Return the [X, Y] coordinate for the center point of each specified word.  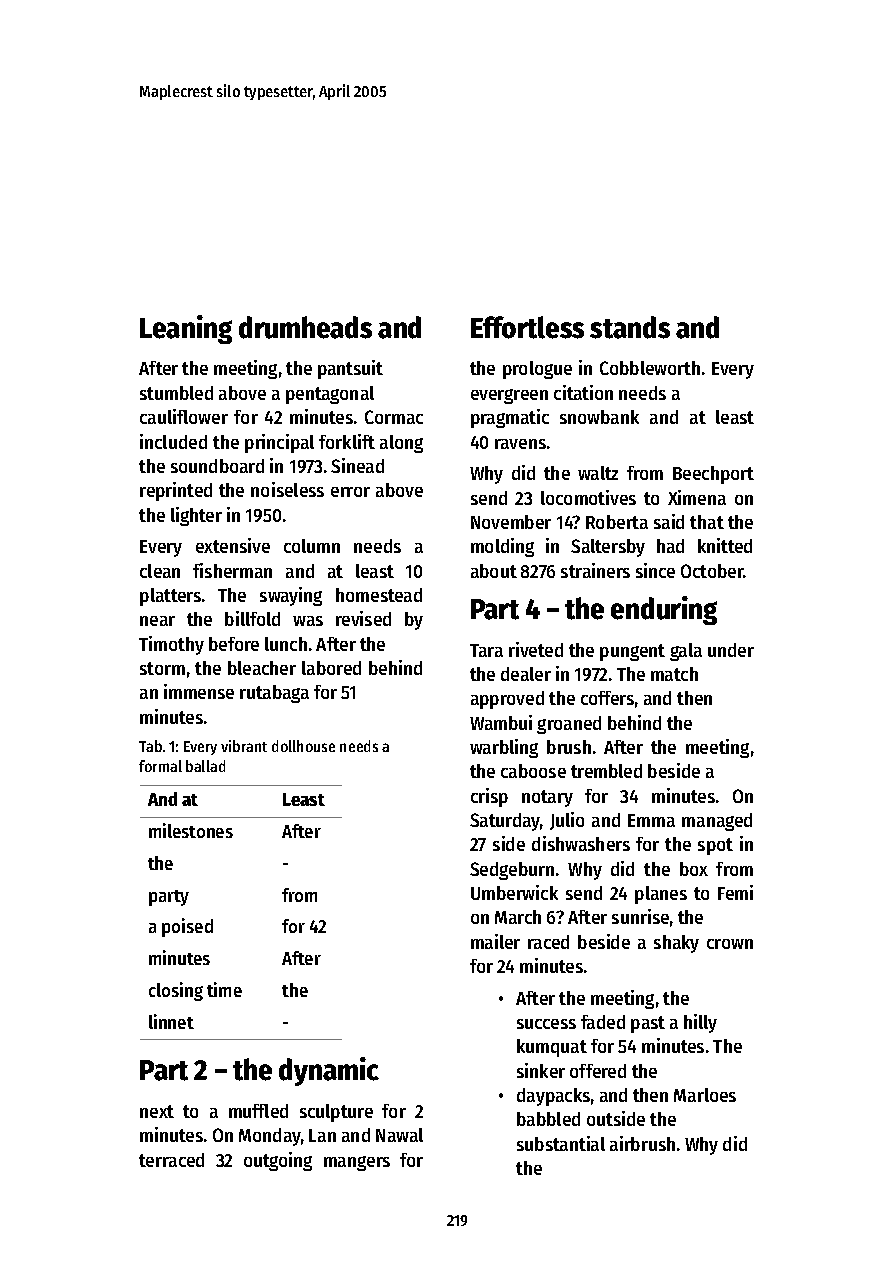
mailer [495, 941]
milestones [191, 830]
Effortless [527, 327]
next [157, 1111]
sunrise [640, 916]
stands [630, 327]
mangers [357, 1163]
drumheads [305, 327]
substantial [561, 1143]
